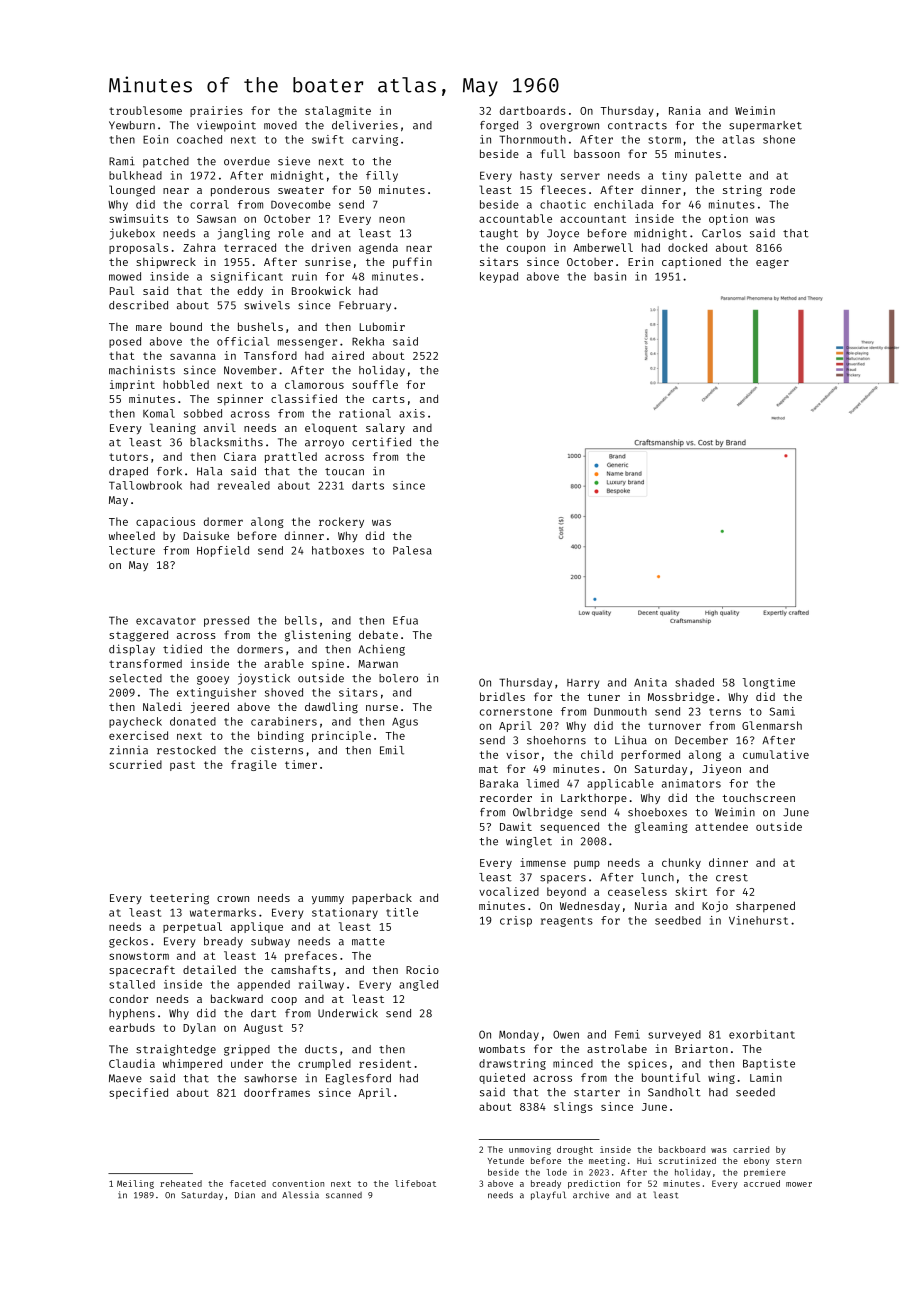 The image size is (924, 1308). I want to click on vocalized, so click(509, 891).
